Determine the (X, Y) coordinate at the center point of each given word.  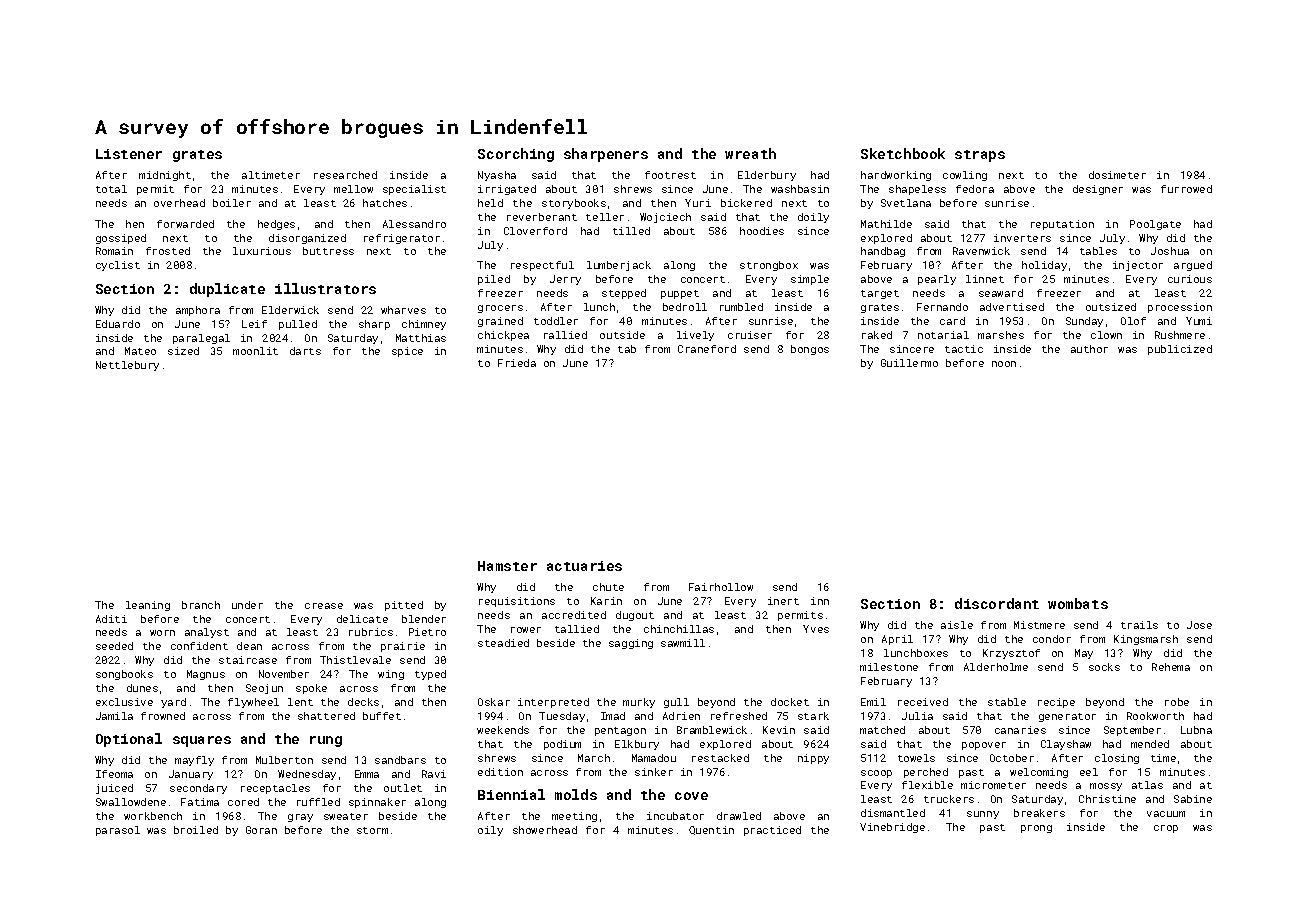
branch (201, 605)
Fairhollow (721, 587)
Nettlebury (127, 366)
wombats (1078, 603)
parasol (118, 831)
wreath (750, 153)
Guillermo (909, 363)
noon (1004, 364)
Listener (129, 154)
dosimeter (1117, 175)
